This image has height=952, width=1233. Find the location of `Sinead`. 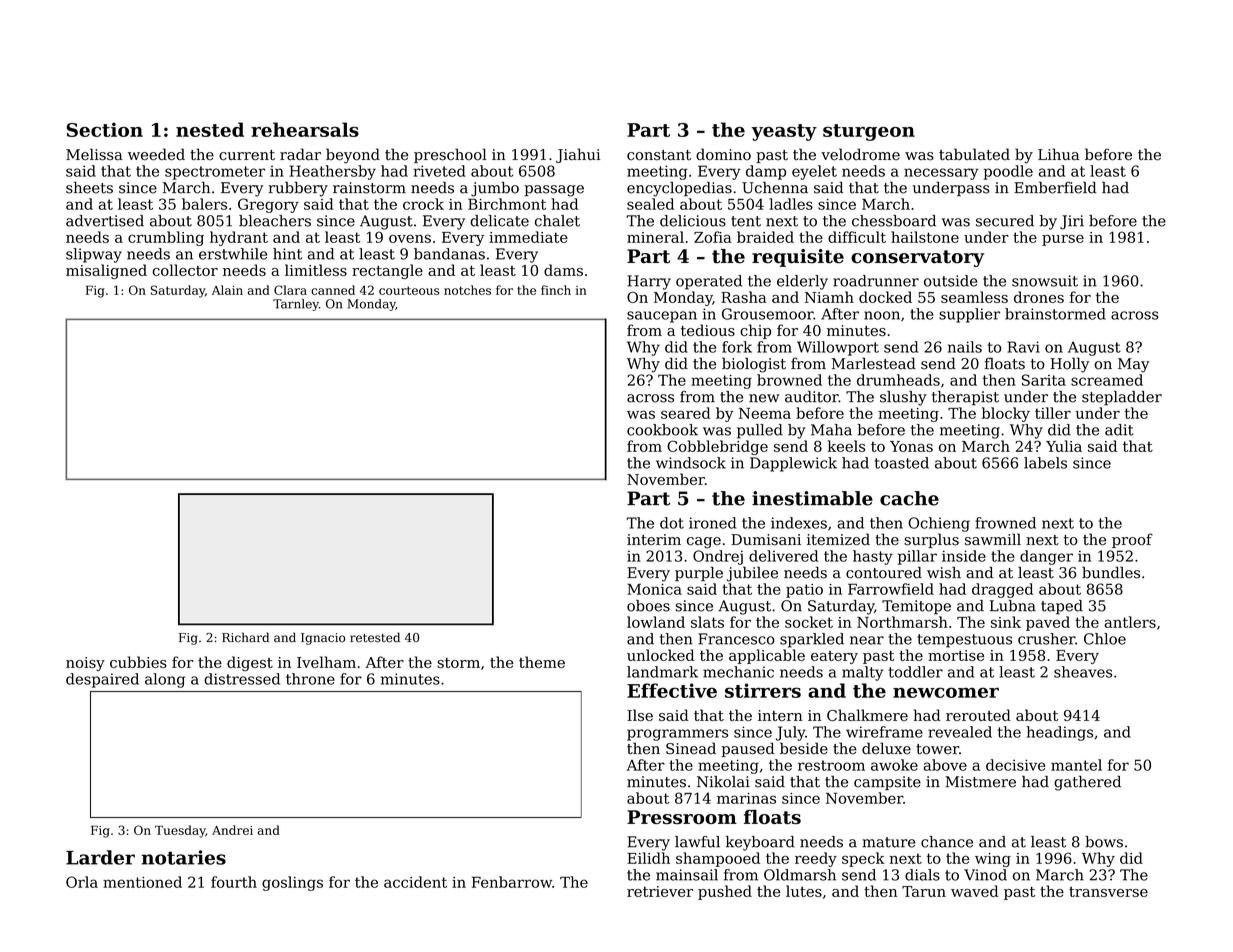

Sinead is located at coordinates (691, 748).
